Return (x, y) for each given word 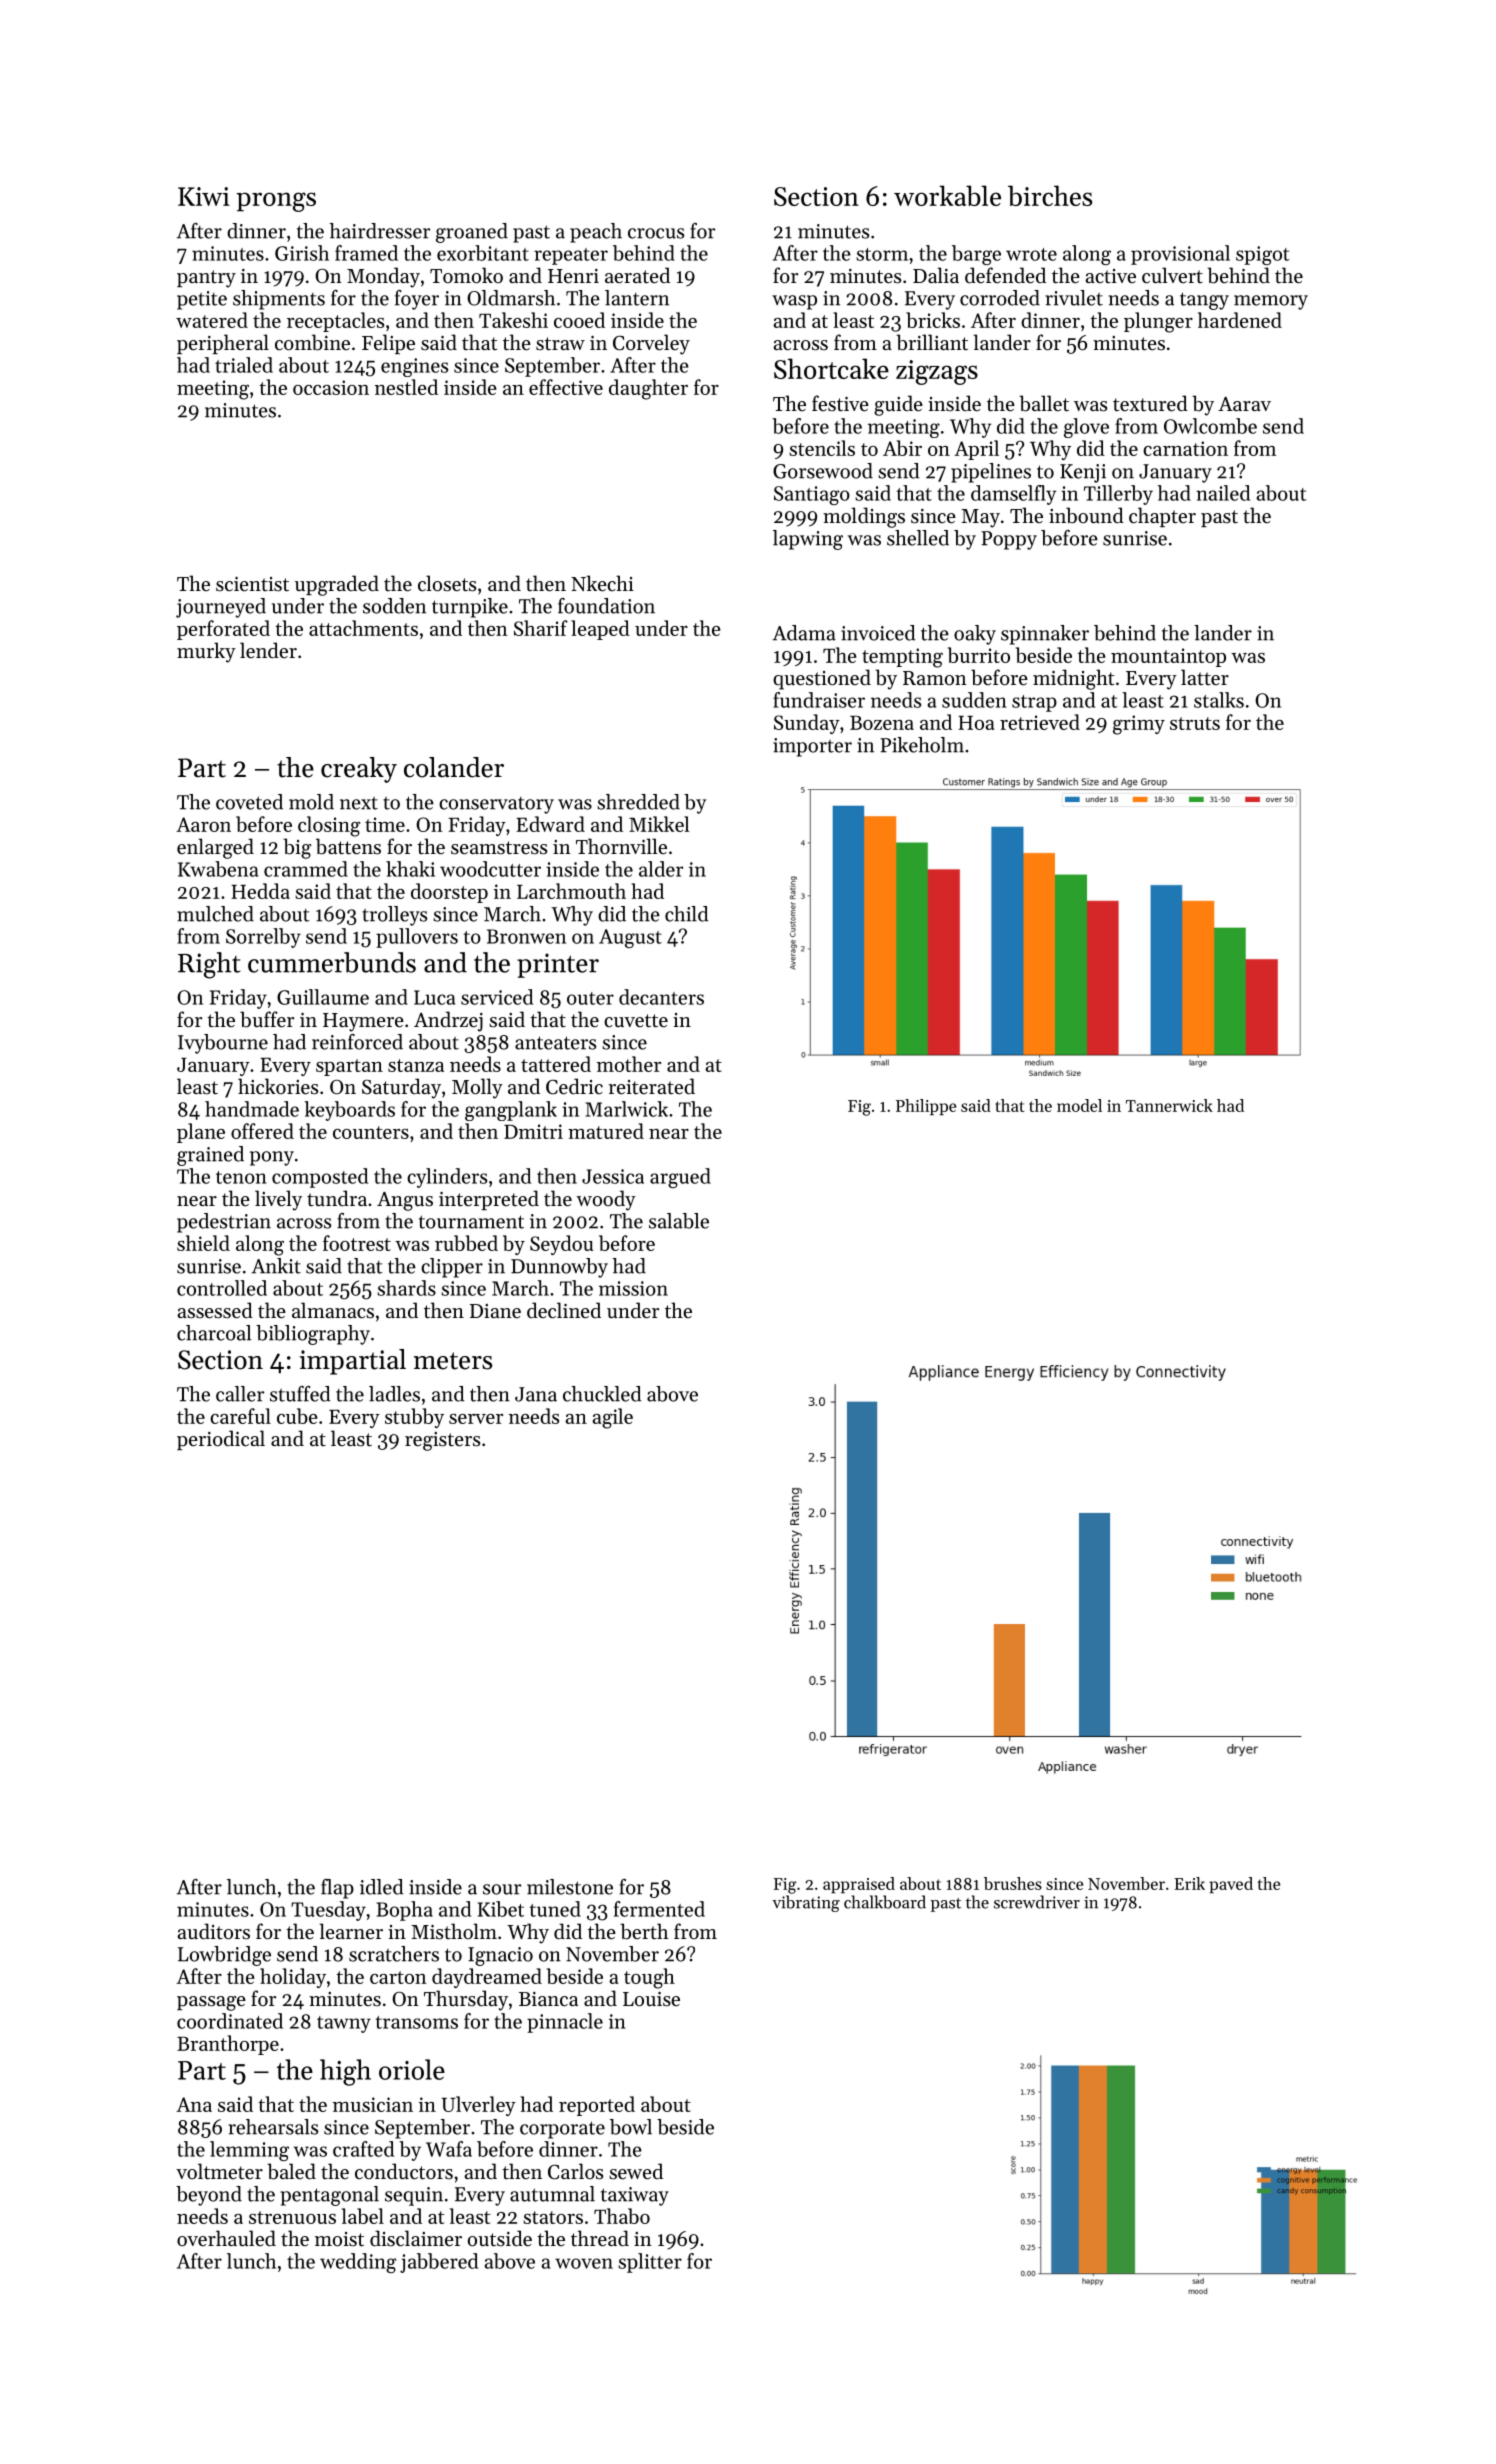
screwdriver (1037, 1902)
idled (381, 1887)
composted (320, 1178)
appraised (859, 1885)
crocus (656, 233)
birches (1050, 195)
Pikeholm (922, 745)
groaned (472, 233)
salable (679, 1221)
